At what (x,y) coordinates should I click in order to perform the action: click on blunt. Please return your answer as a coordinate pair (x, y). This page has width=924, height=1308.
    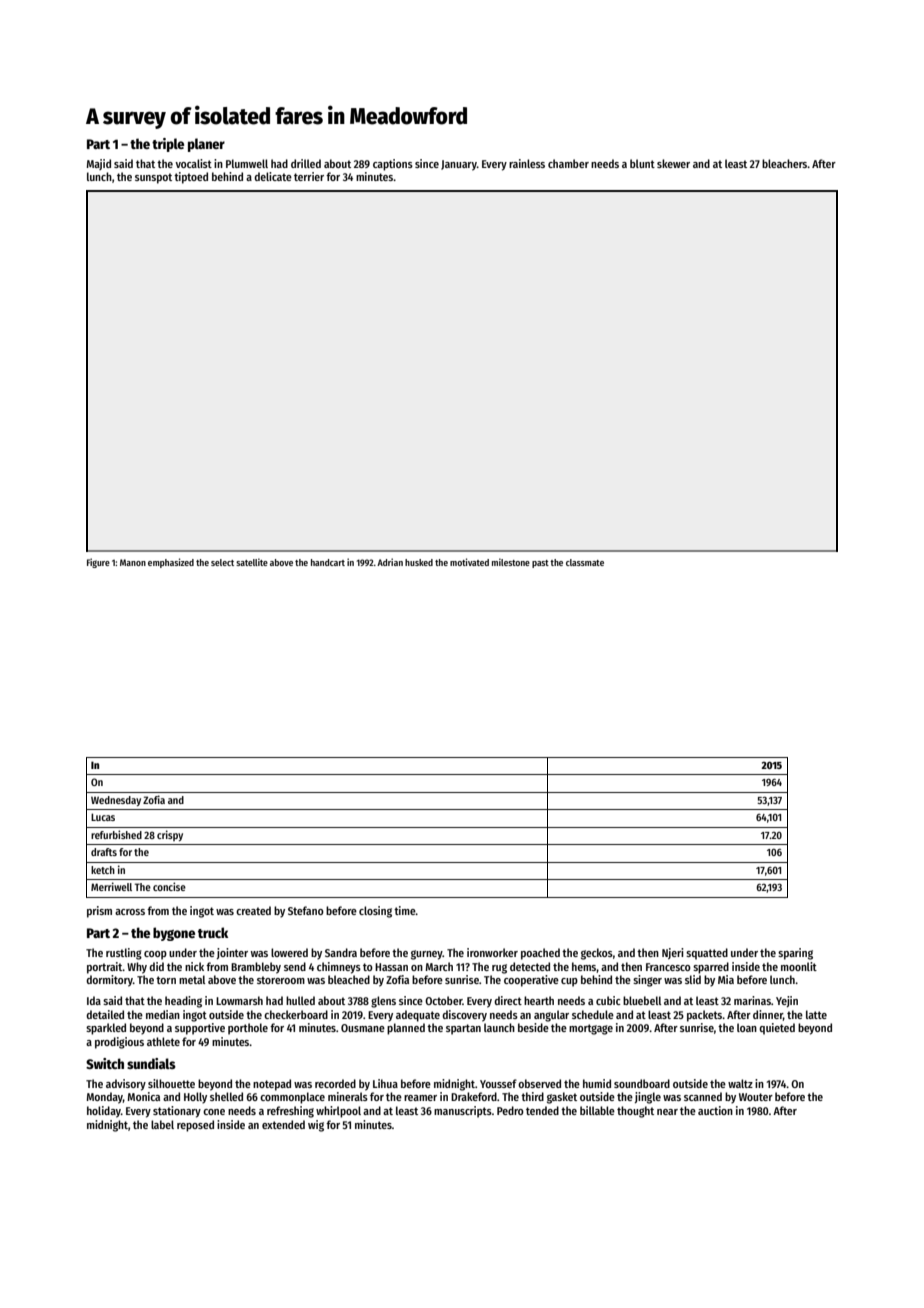
    Looking at the image, I should click on (642, 163).
